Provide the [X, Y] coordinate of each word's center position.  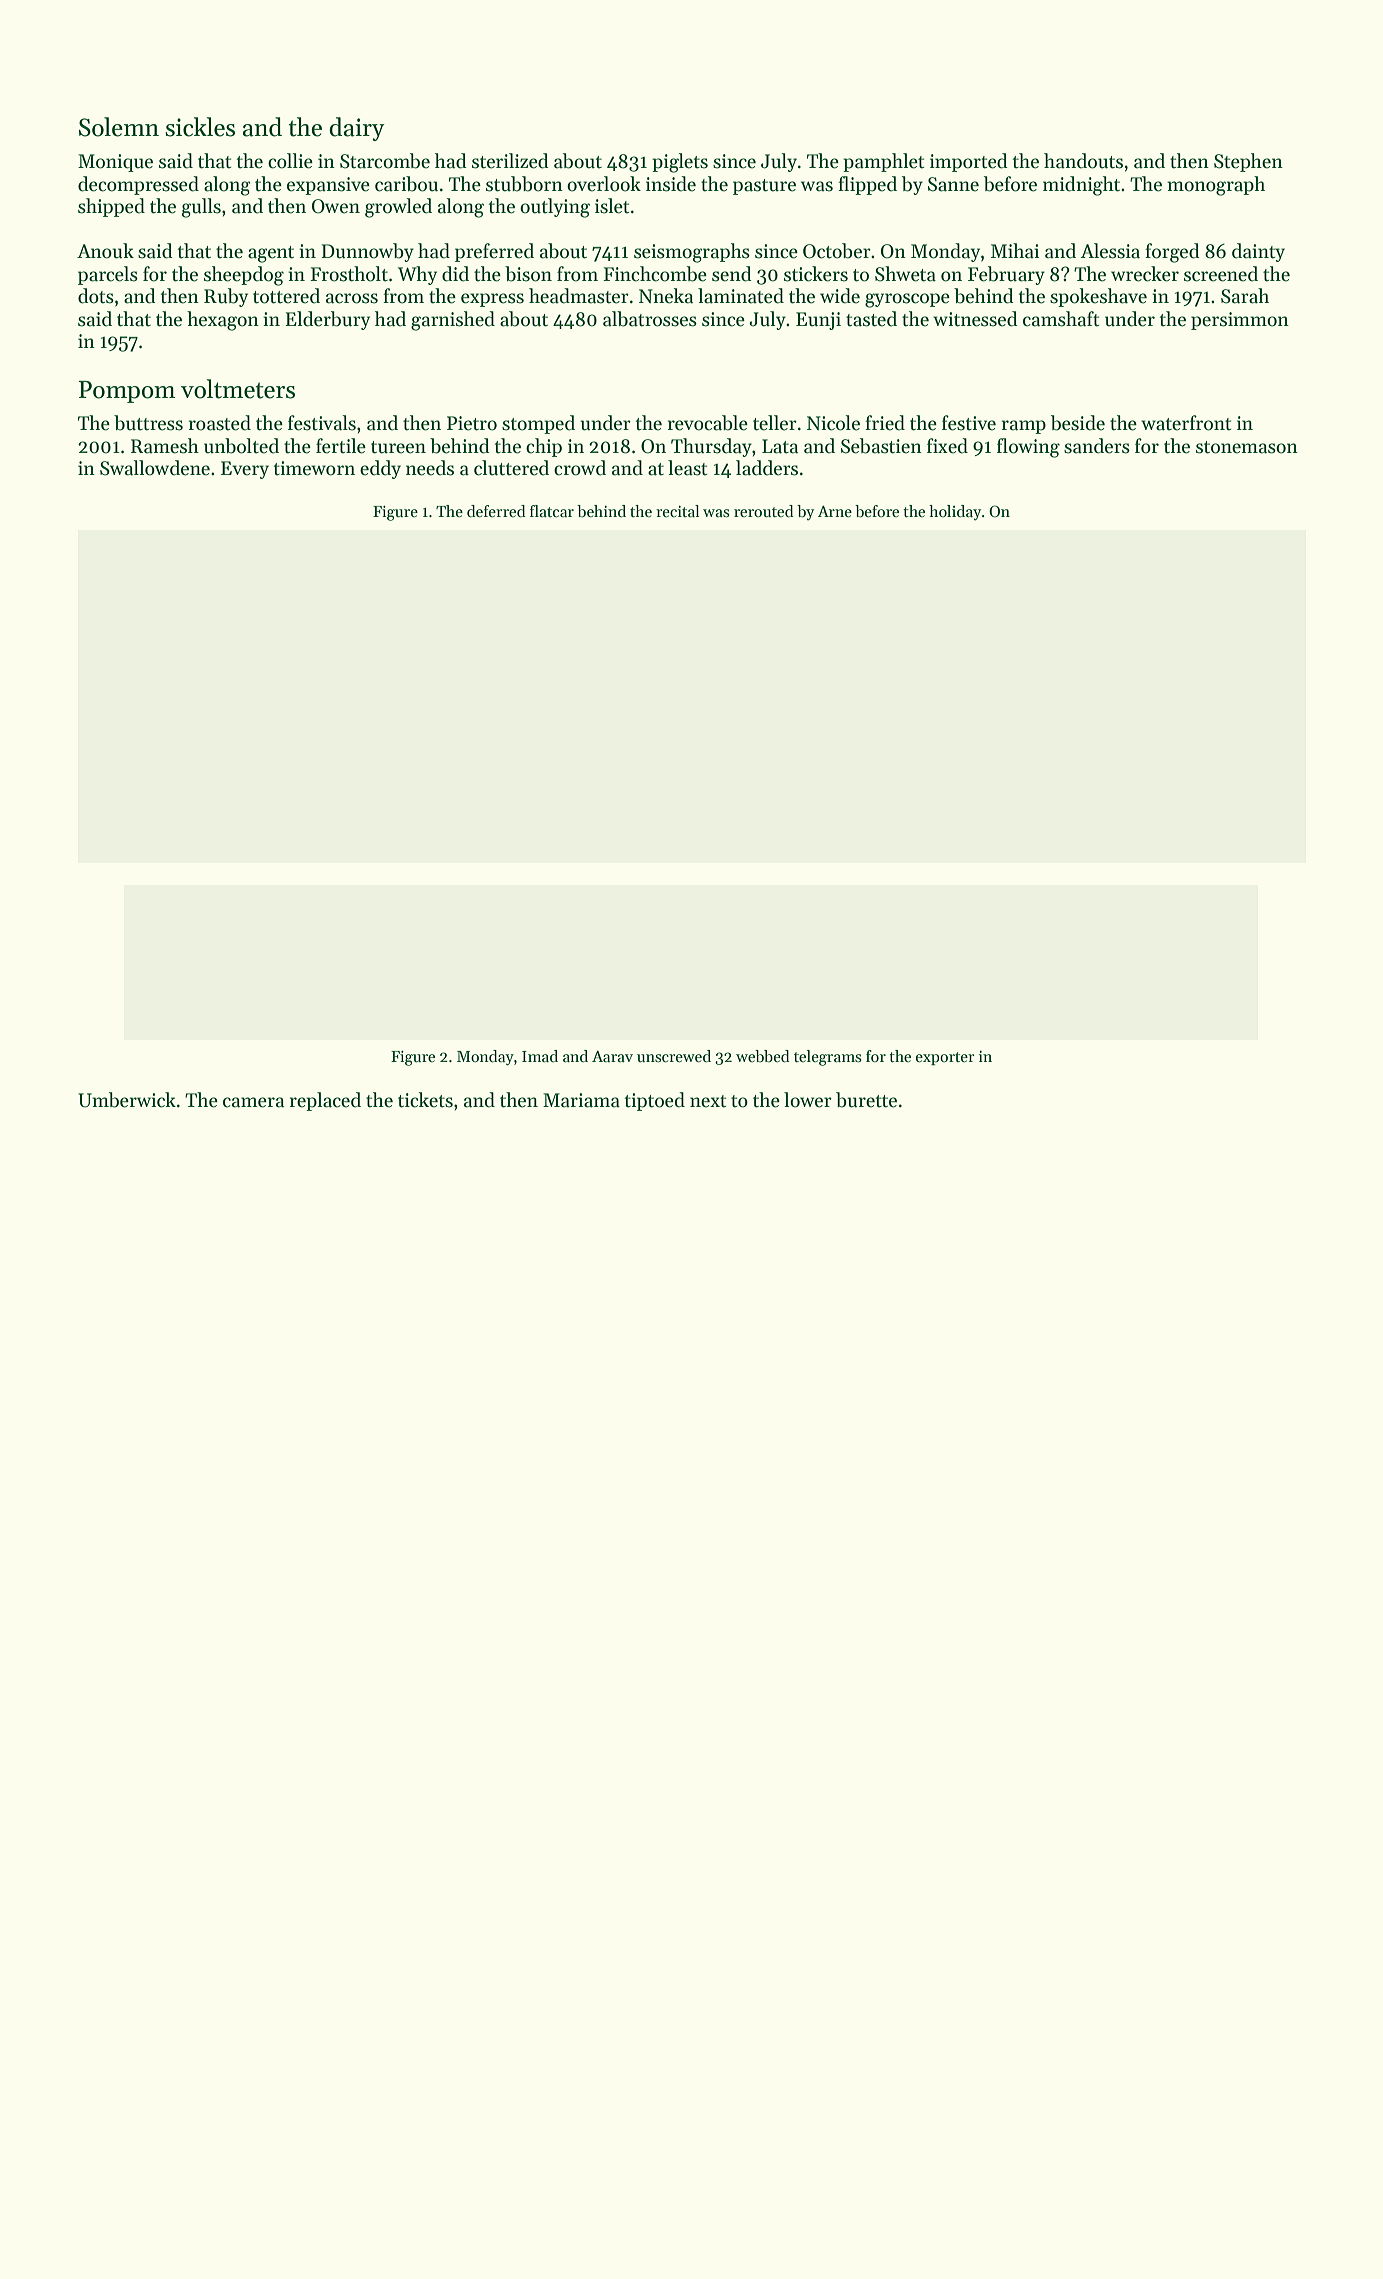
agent [271, 254]
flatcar [552, 511]
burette [866, 1100]
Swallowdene [155, 468]
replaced [325, 1101]
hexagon [223, 321]
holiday [955, 513]
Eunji [818, 321]
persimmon [1240, 321]
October [837, 251]
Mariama [581, 1100]
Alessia [1110, 251]
